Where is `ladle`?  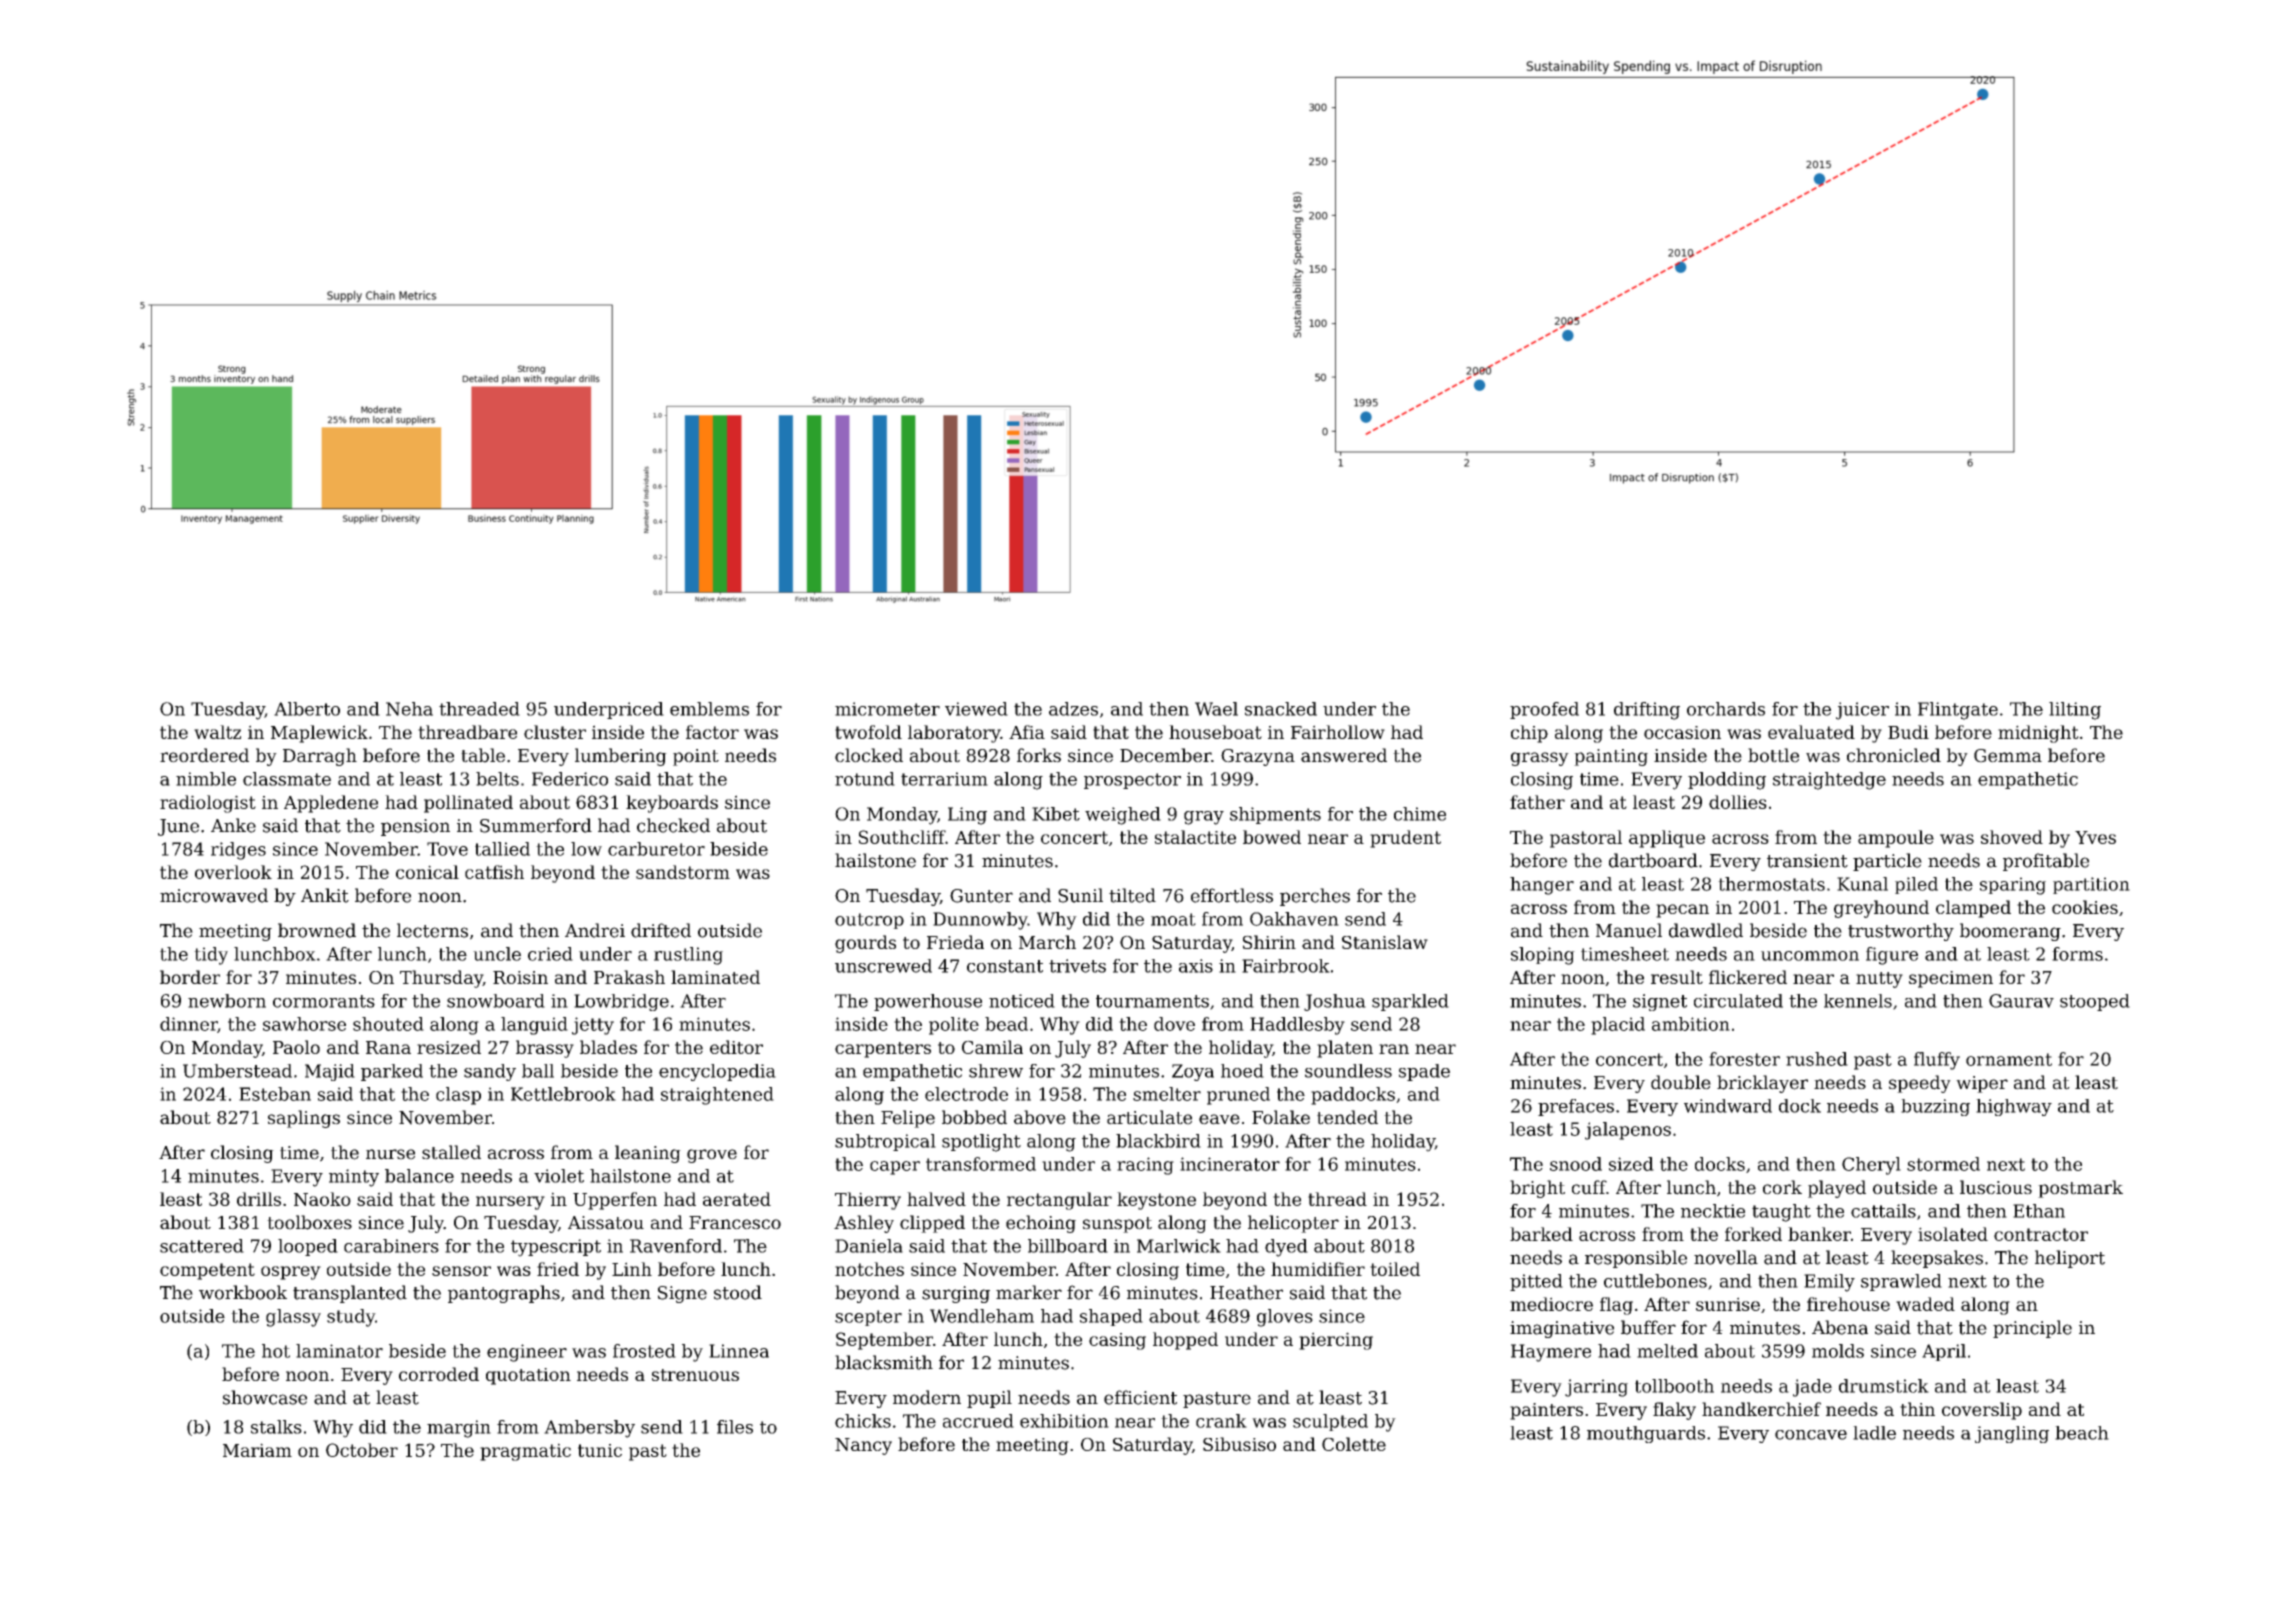
ladle is located at coordinates (1874, 1433).
